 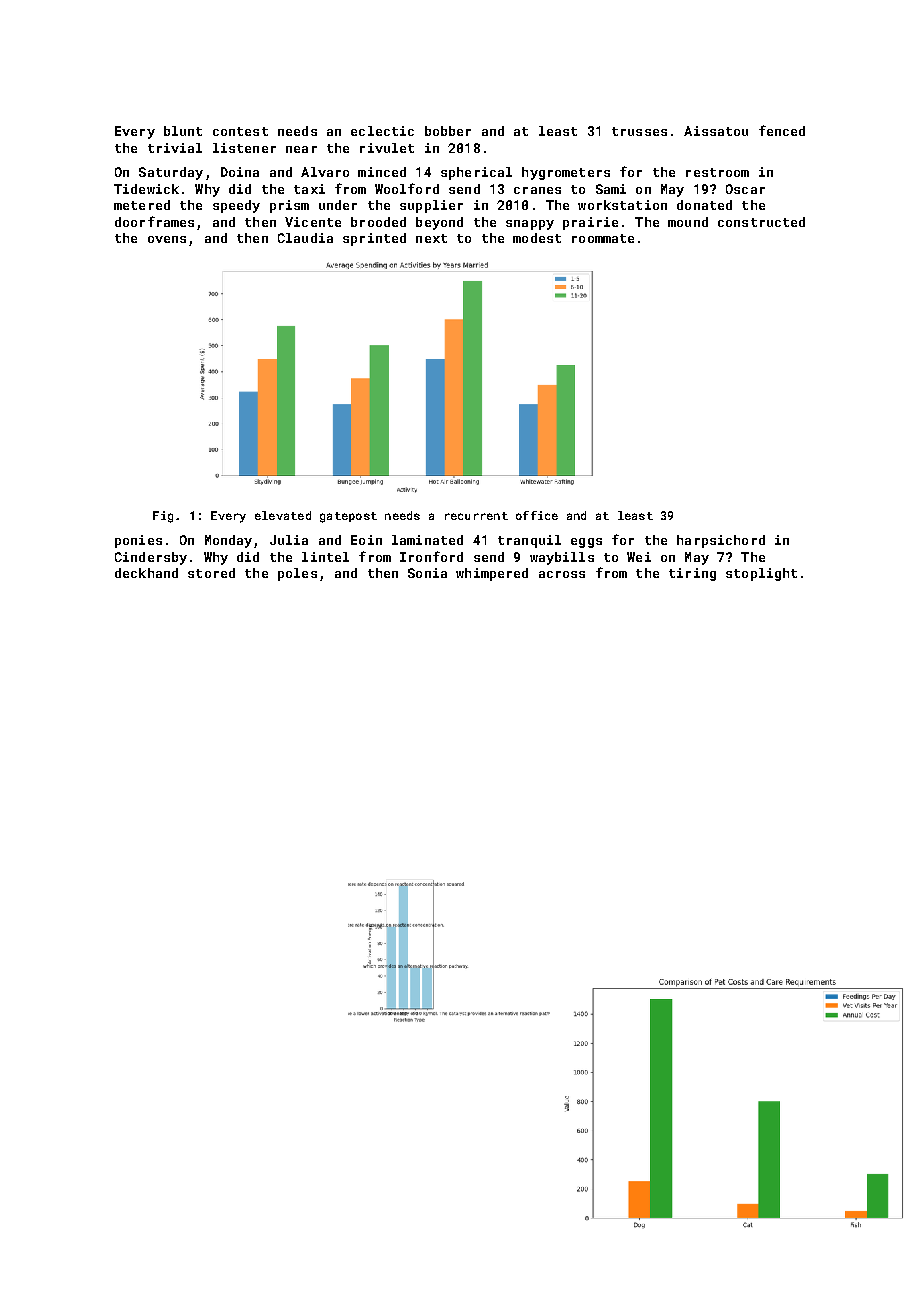 What do you see at coordinates (537, 515) in the document?
I see `office` at bounding box center [537, 515].
